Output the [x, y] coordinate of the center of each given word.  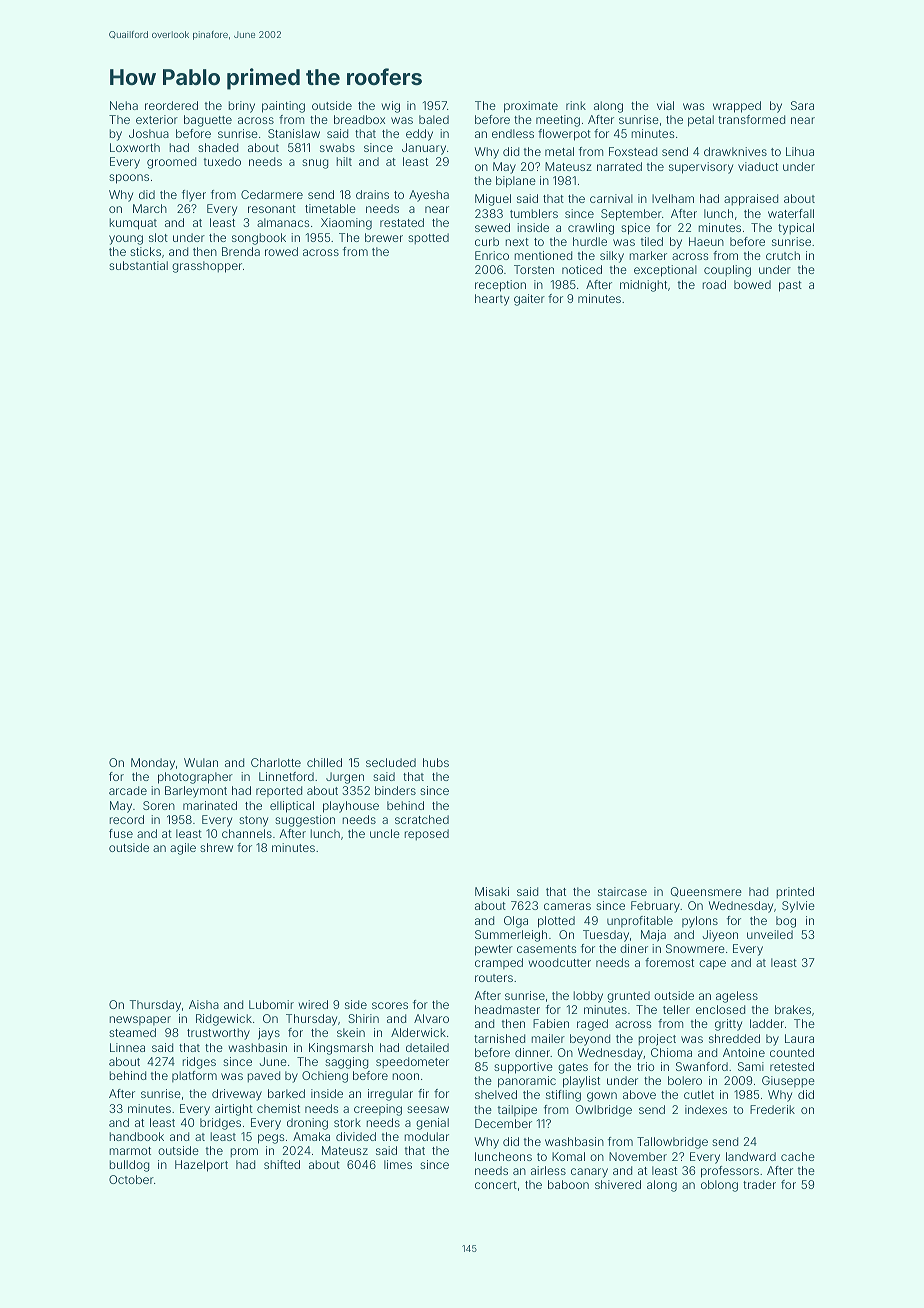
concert [496, 1185]
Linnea [127, 1047]
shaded [218, 147]
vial [665, 105]
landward [751, 1156]
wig [390, 107]
